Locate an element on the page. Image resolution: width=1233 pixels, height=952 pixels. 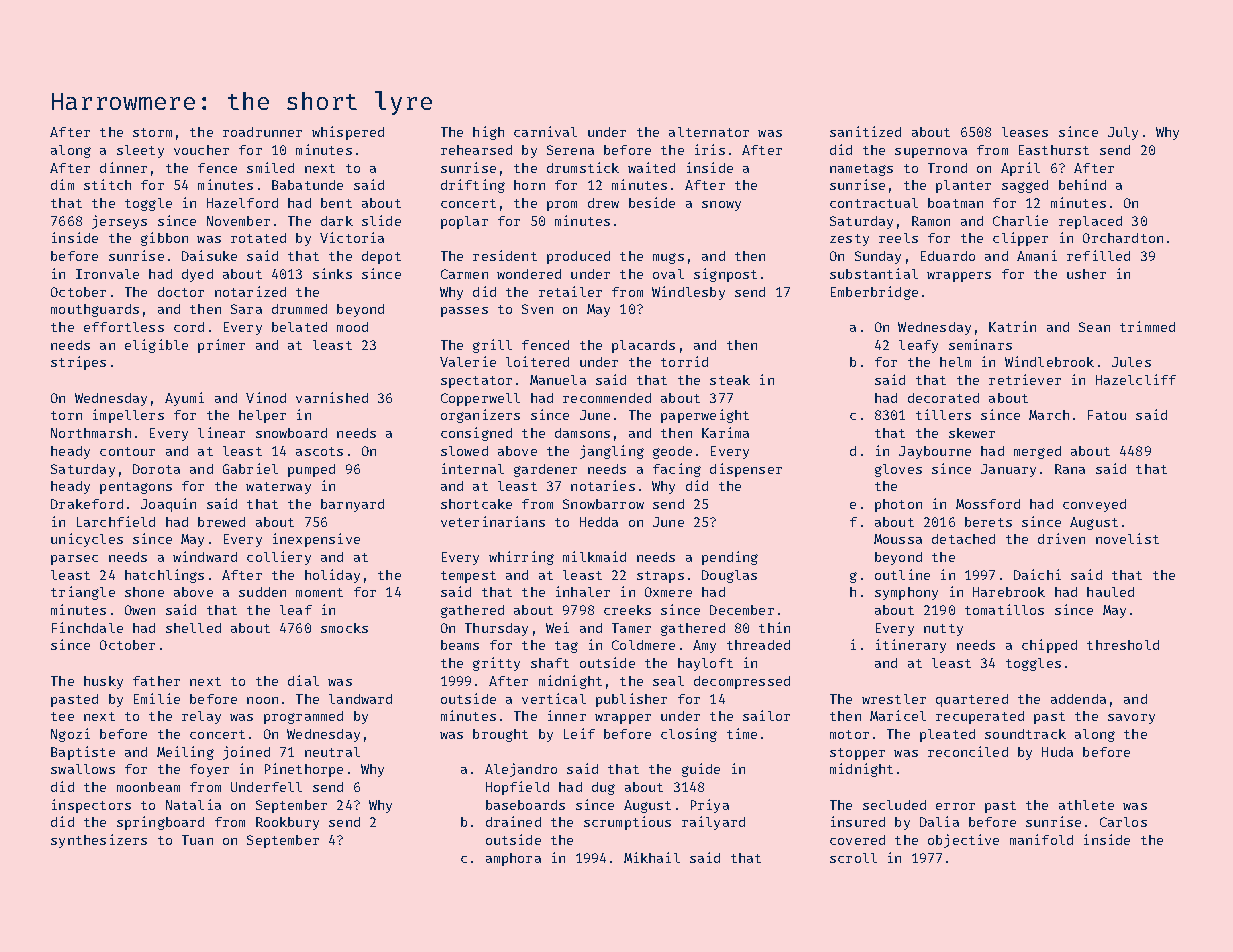
inhaler is located at coordinates (583, 591).
